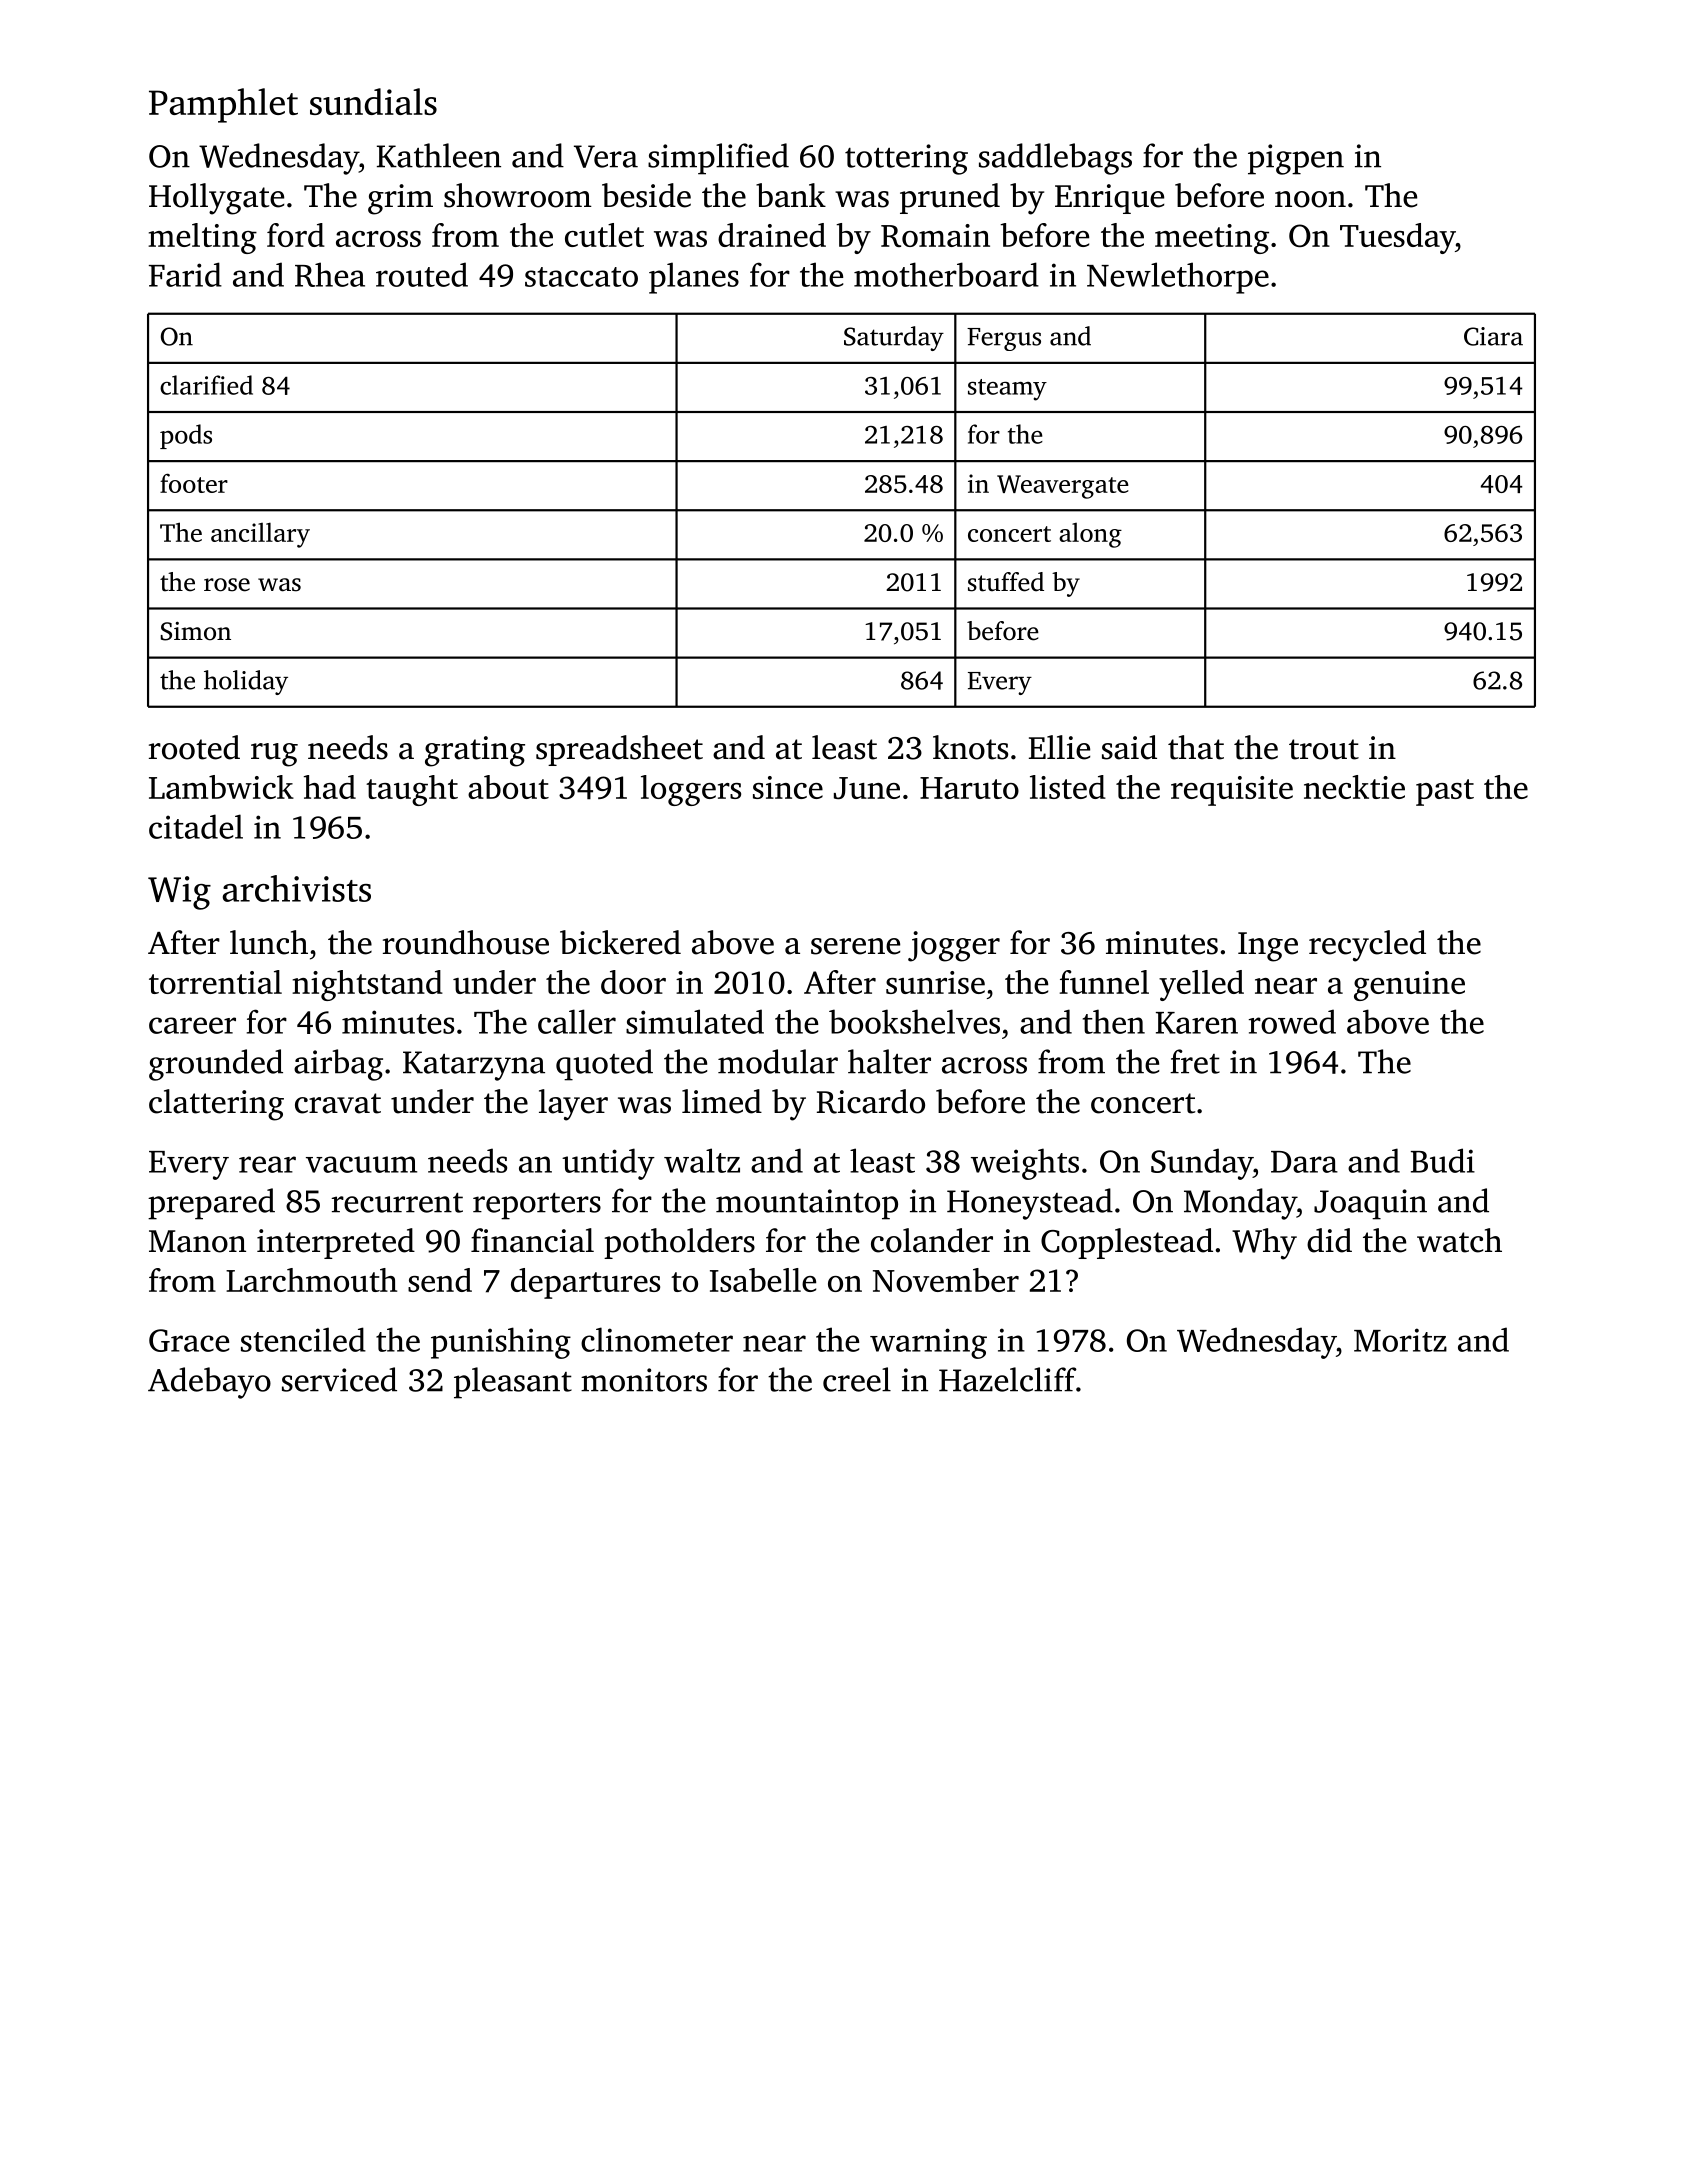  I want to click on stuffed, so click(1006, 582).
